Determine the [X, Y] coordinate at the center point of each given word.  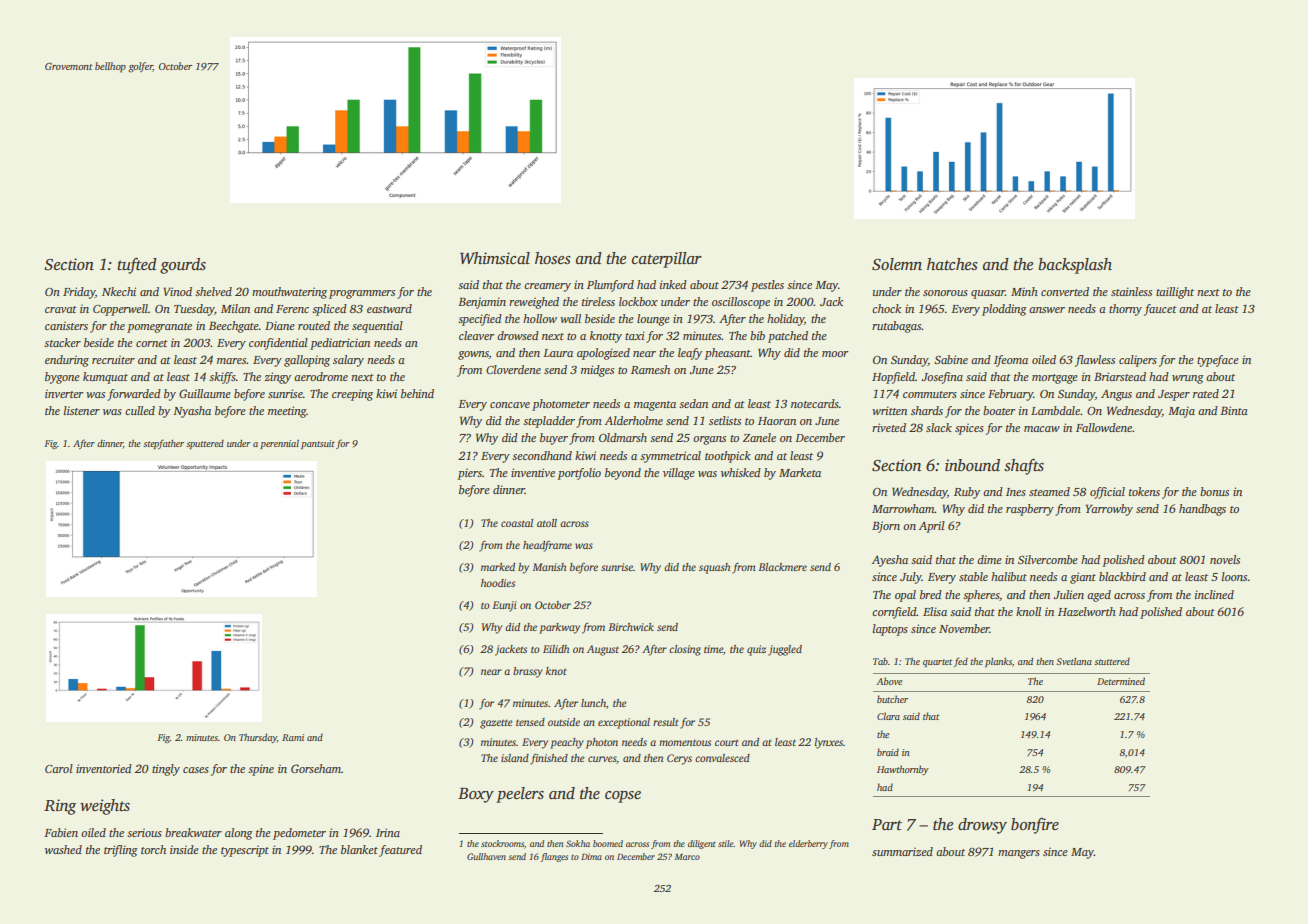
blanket [359, 849]
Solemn [897, 264]
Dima [591, 856]
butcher [892, 699]
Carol [59, 768]
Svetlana [1074, 661]
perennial [279, 444]
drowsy [982, 826]
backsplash [1075, 266]
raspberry [1030, 510]
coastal [517, 523]
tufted [137, 266]
